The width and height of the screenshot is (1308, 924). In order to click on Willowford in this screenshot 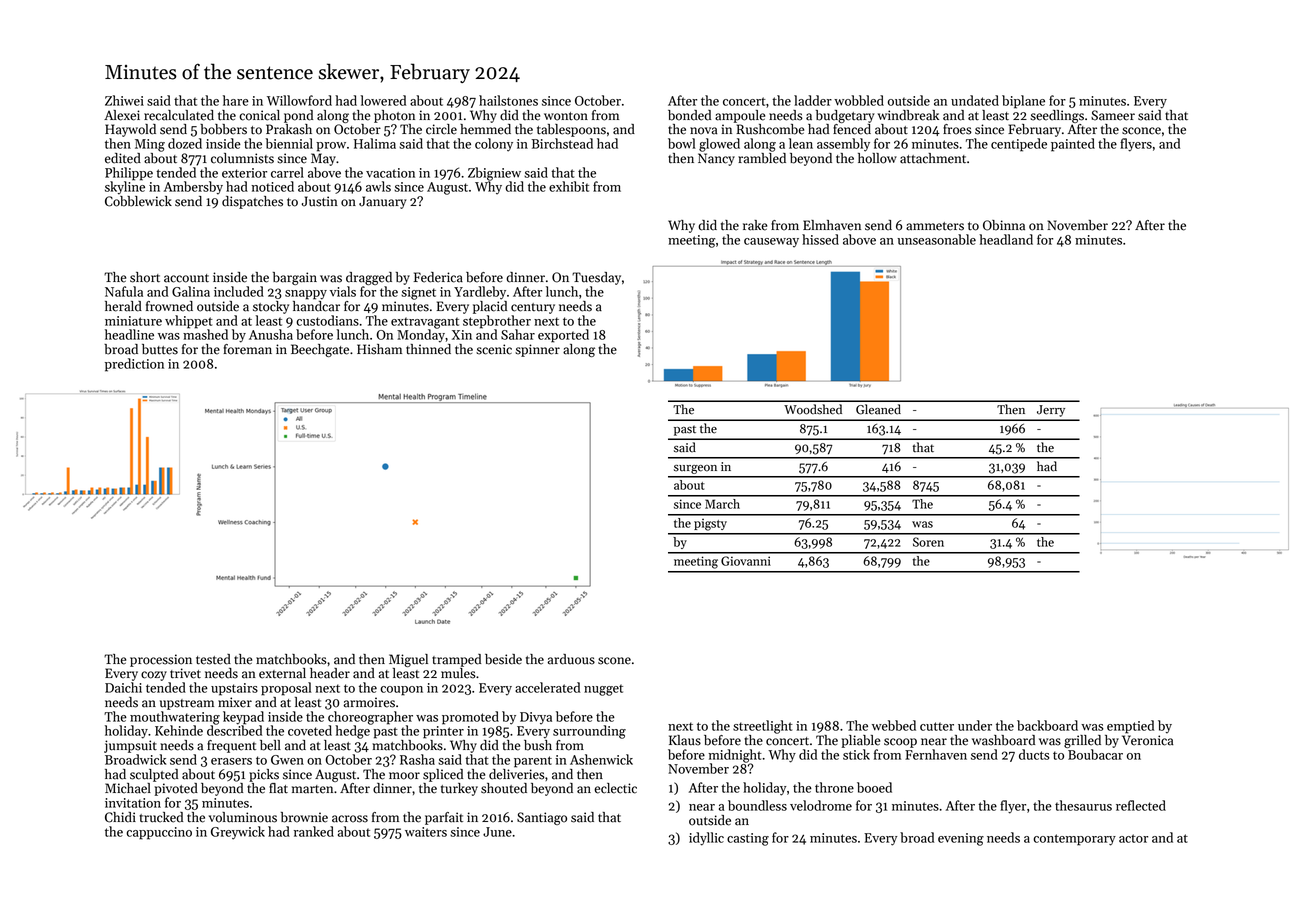, I will do `click(299, 100)`.
